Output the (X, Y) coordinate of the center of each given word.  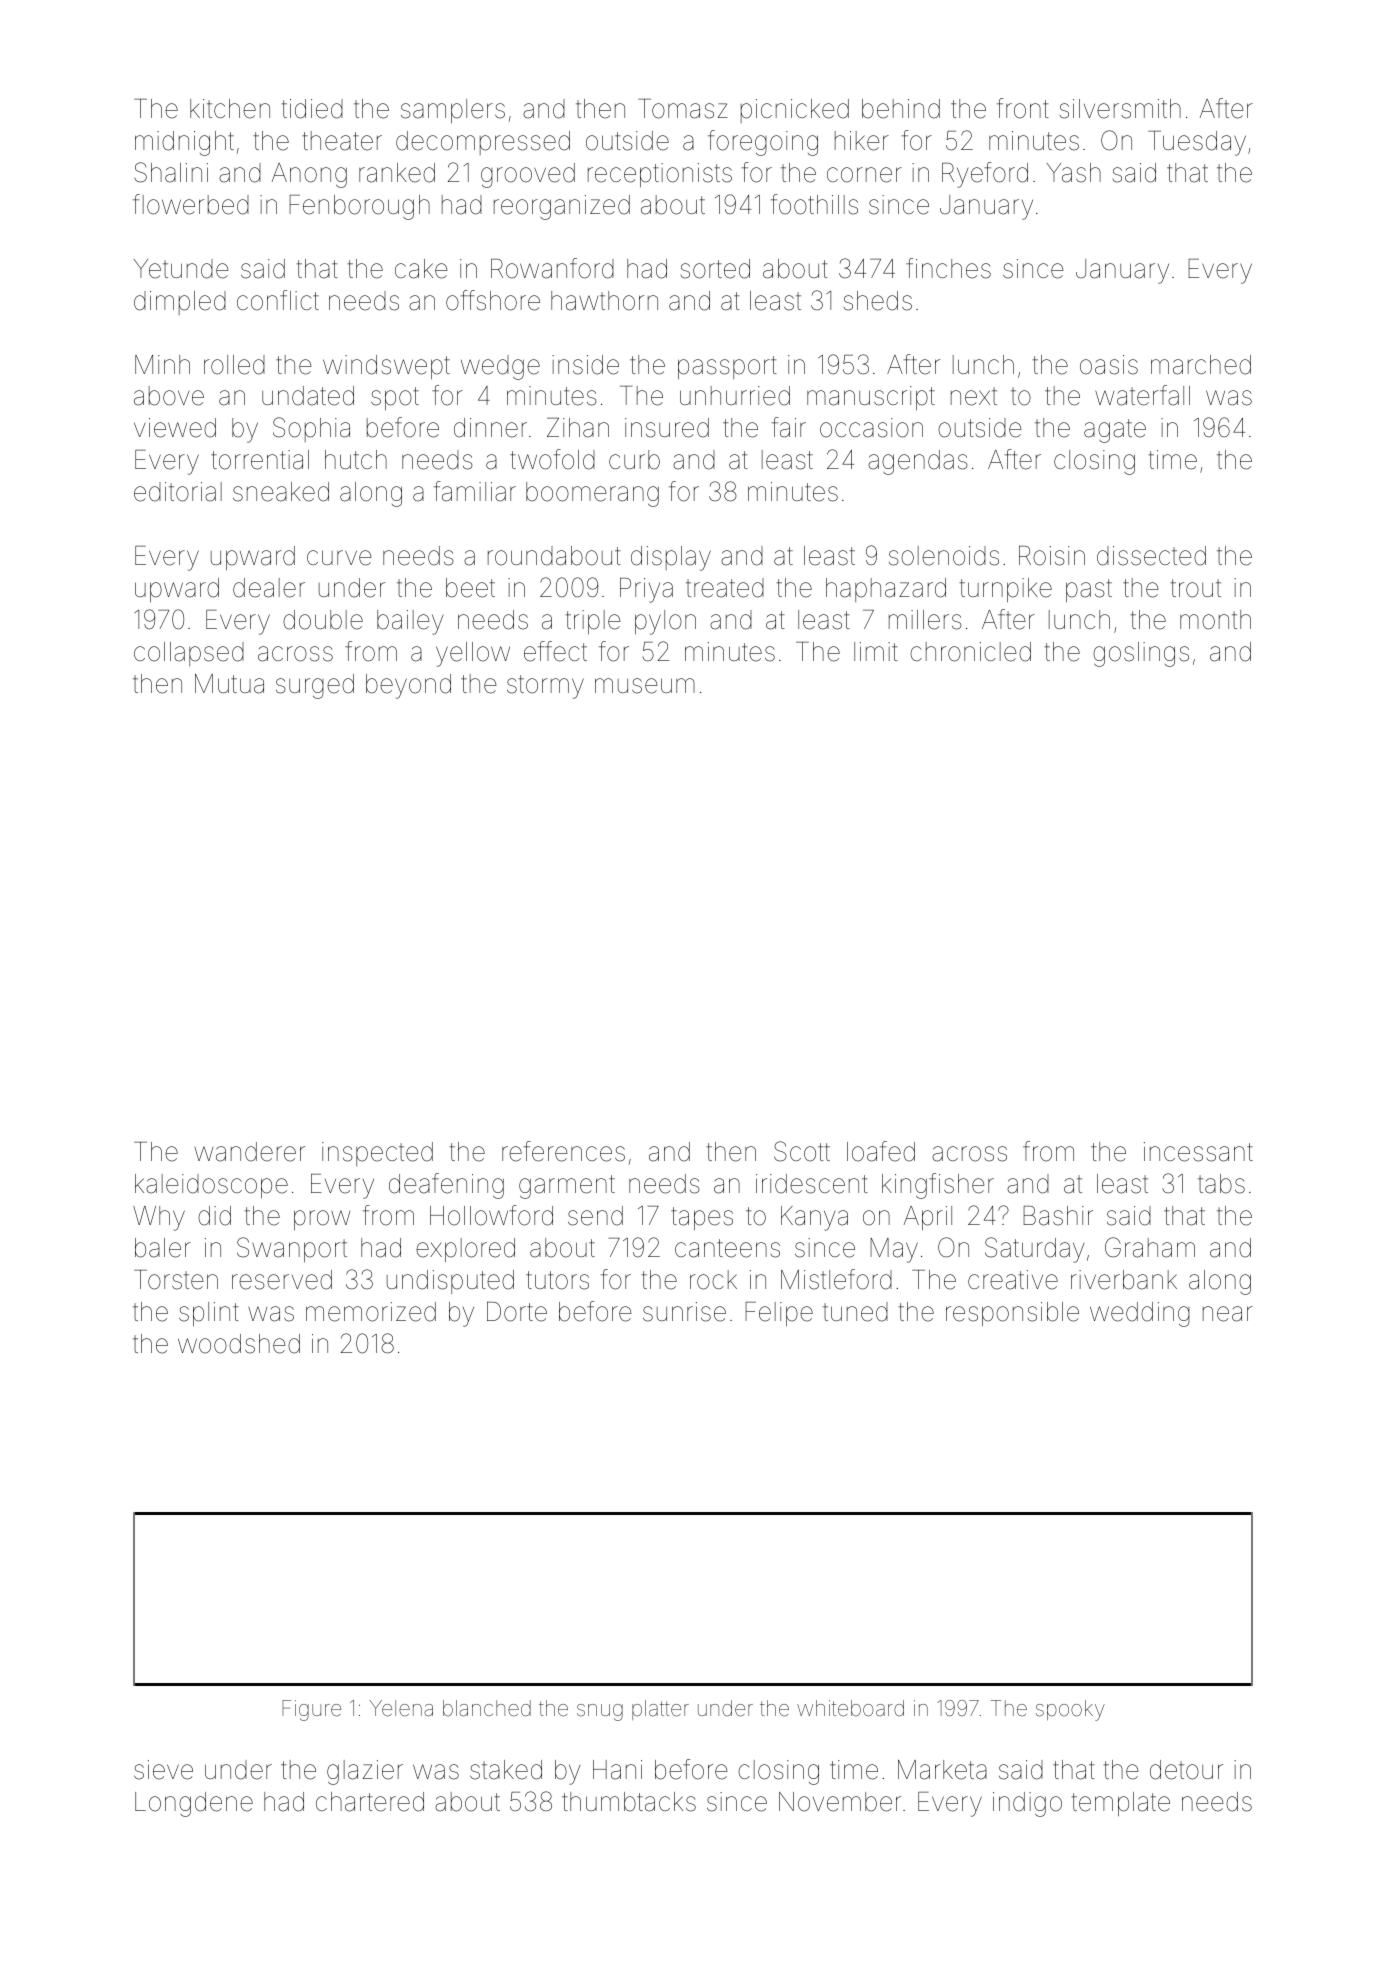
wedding (1140, 1314)
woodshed (239, 1344)
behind (901, 109)
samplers (453, 111)
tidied (312, 109)
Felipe (779, 1314)
